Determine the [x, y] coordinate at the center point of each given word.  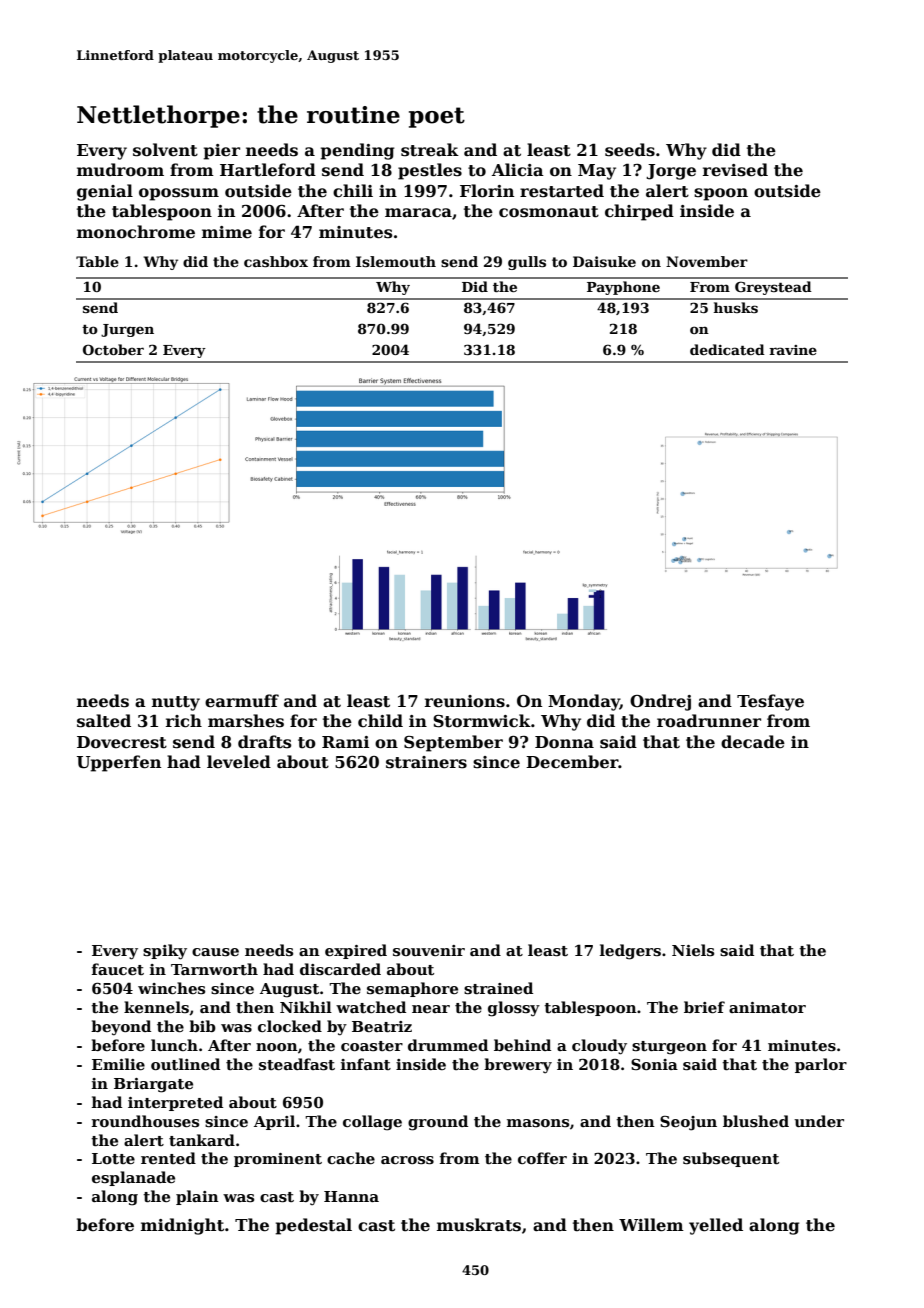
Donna [564, 742]
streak [430, 150]
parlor [821, 1065]
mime [227, 232]
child [380, 720]
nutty [176, 703]
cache [351, 1158]
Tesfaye [770, 702]
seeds [630, 150]
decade [753, 742]
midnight [182, 1226]
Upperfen [119, 763]
